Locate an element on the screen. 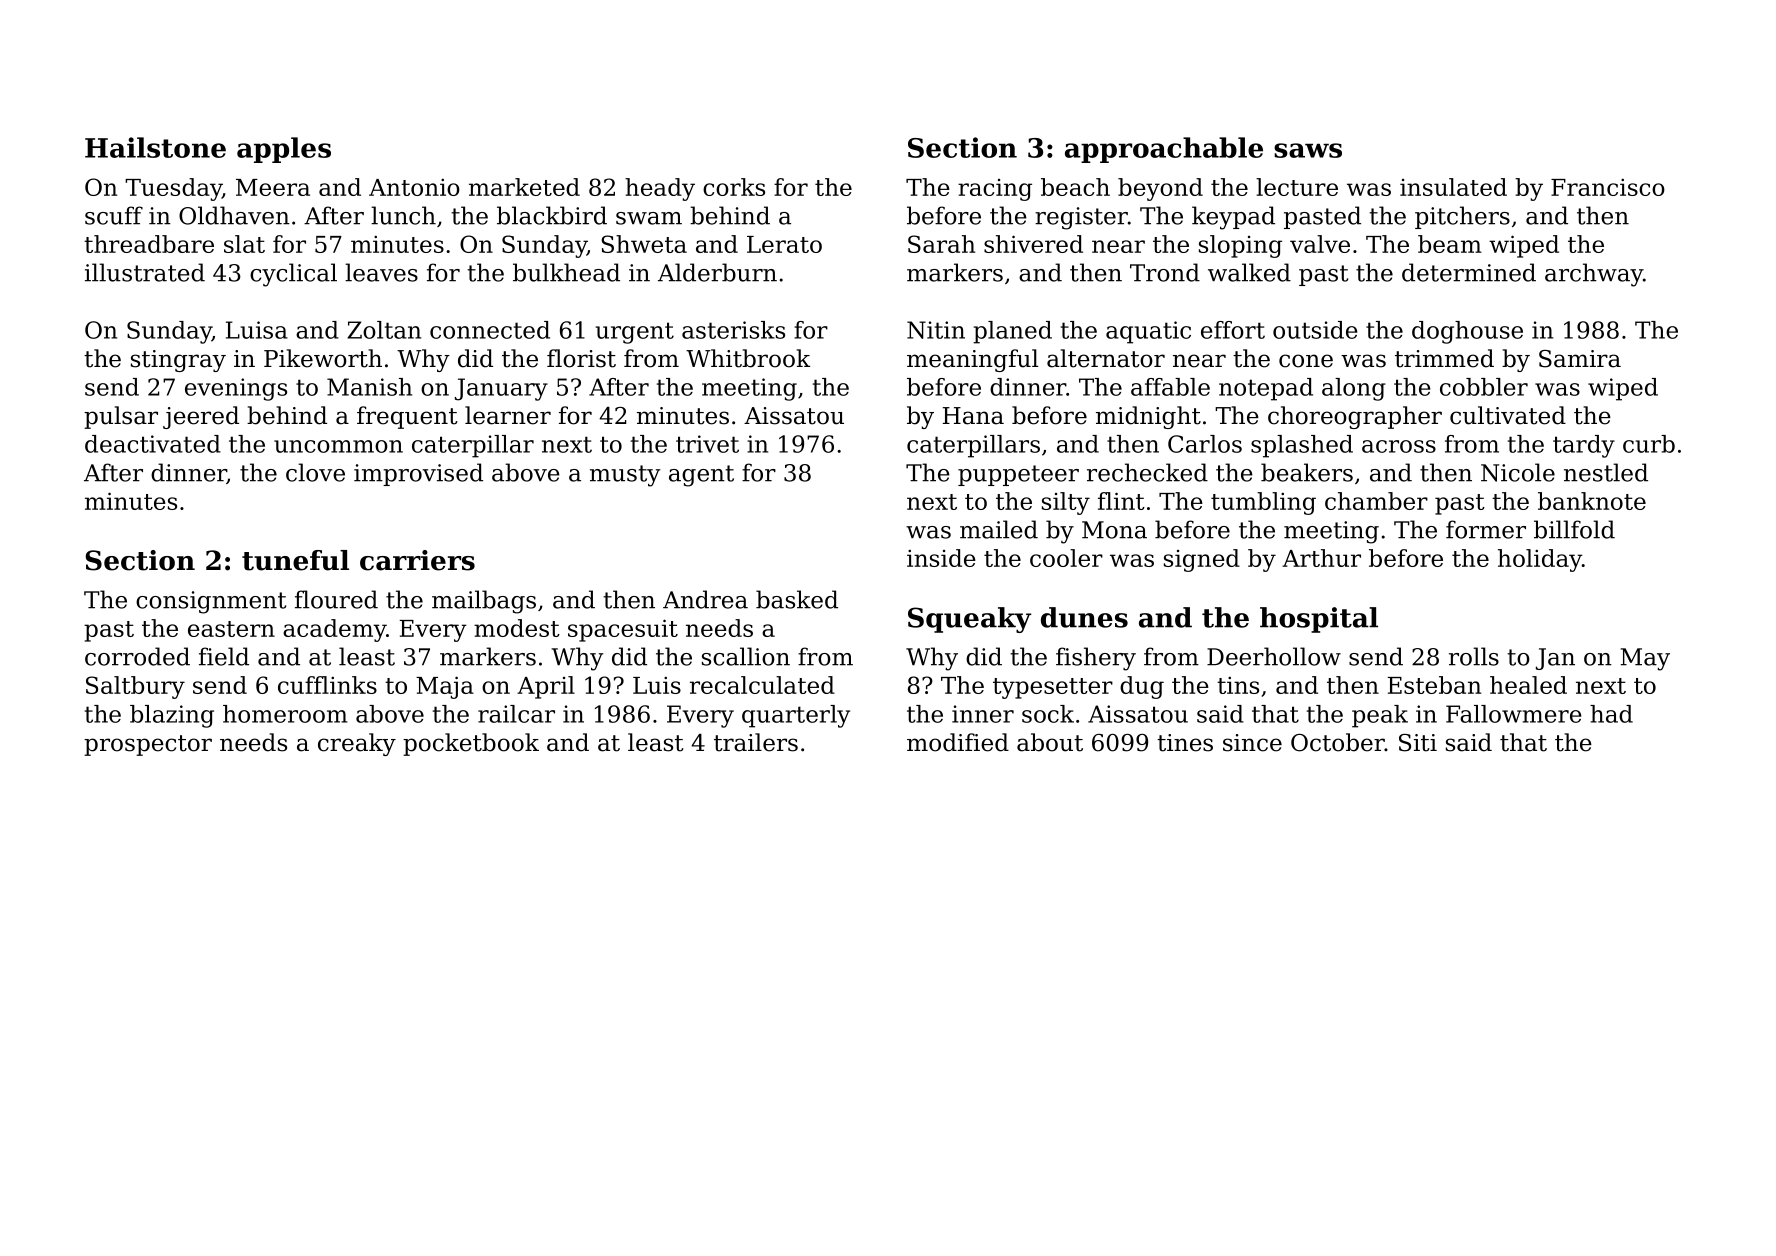 This screenshot has width=1776, height=1256. consignment is located at coordinates (211, 602).
